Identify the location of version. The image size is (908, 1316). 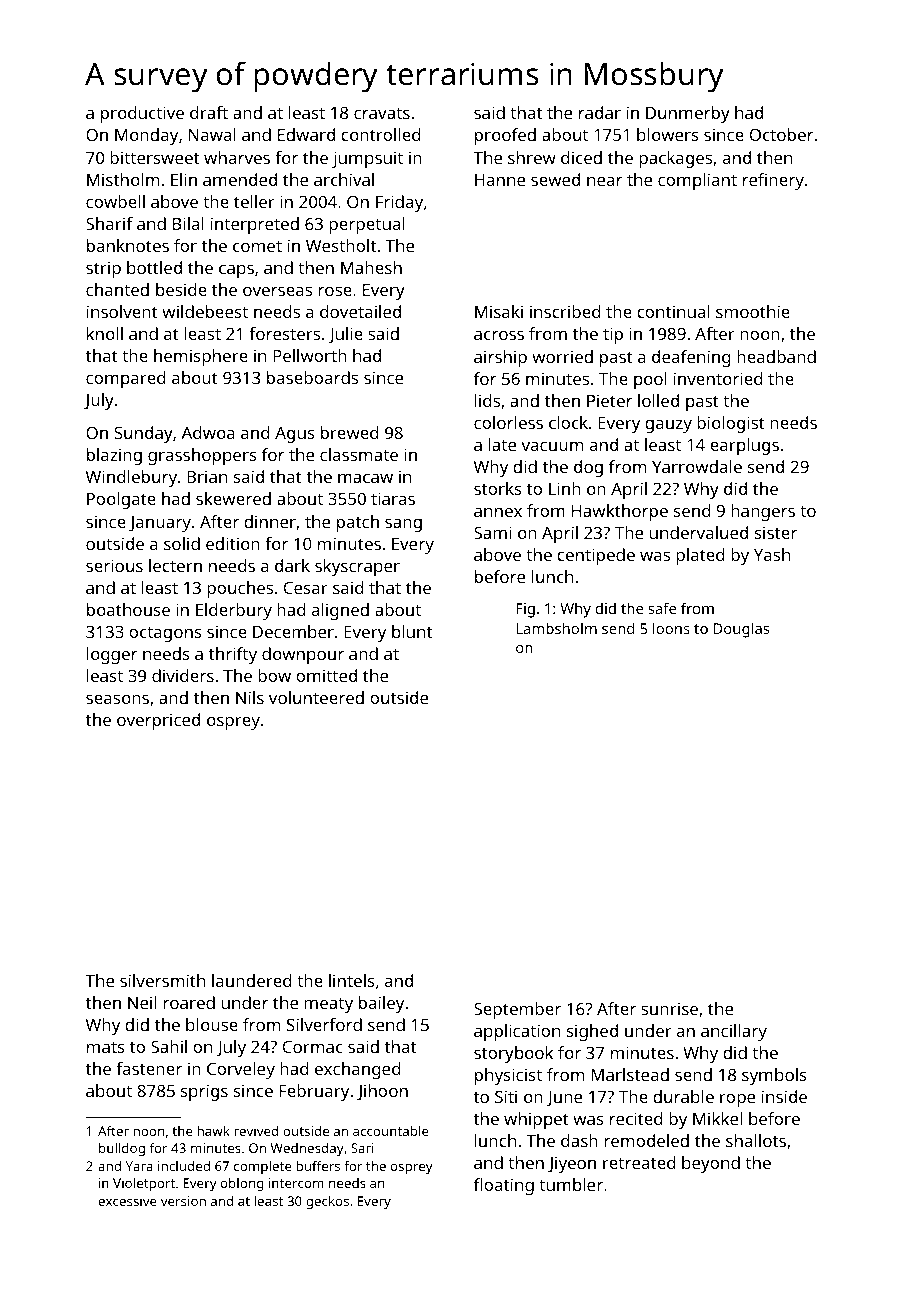
(183, 1201).
